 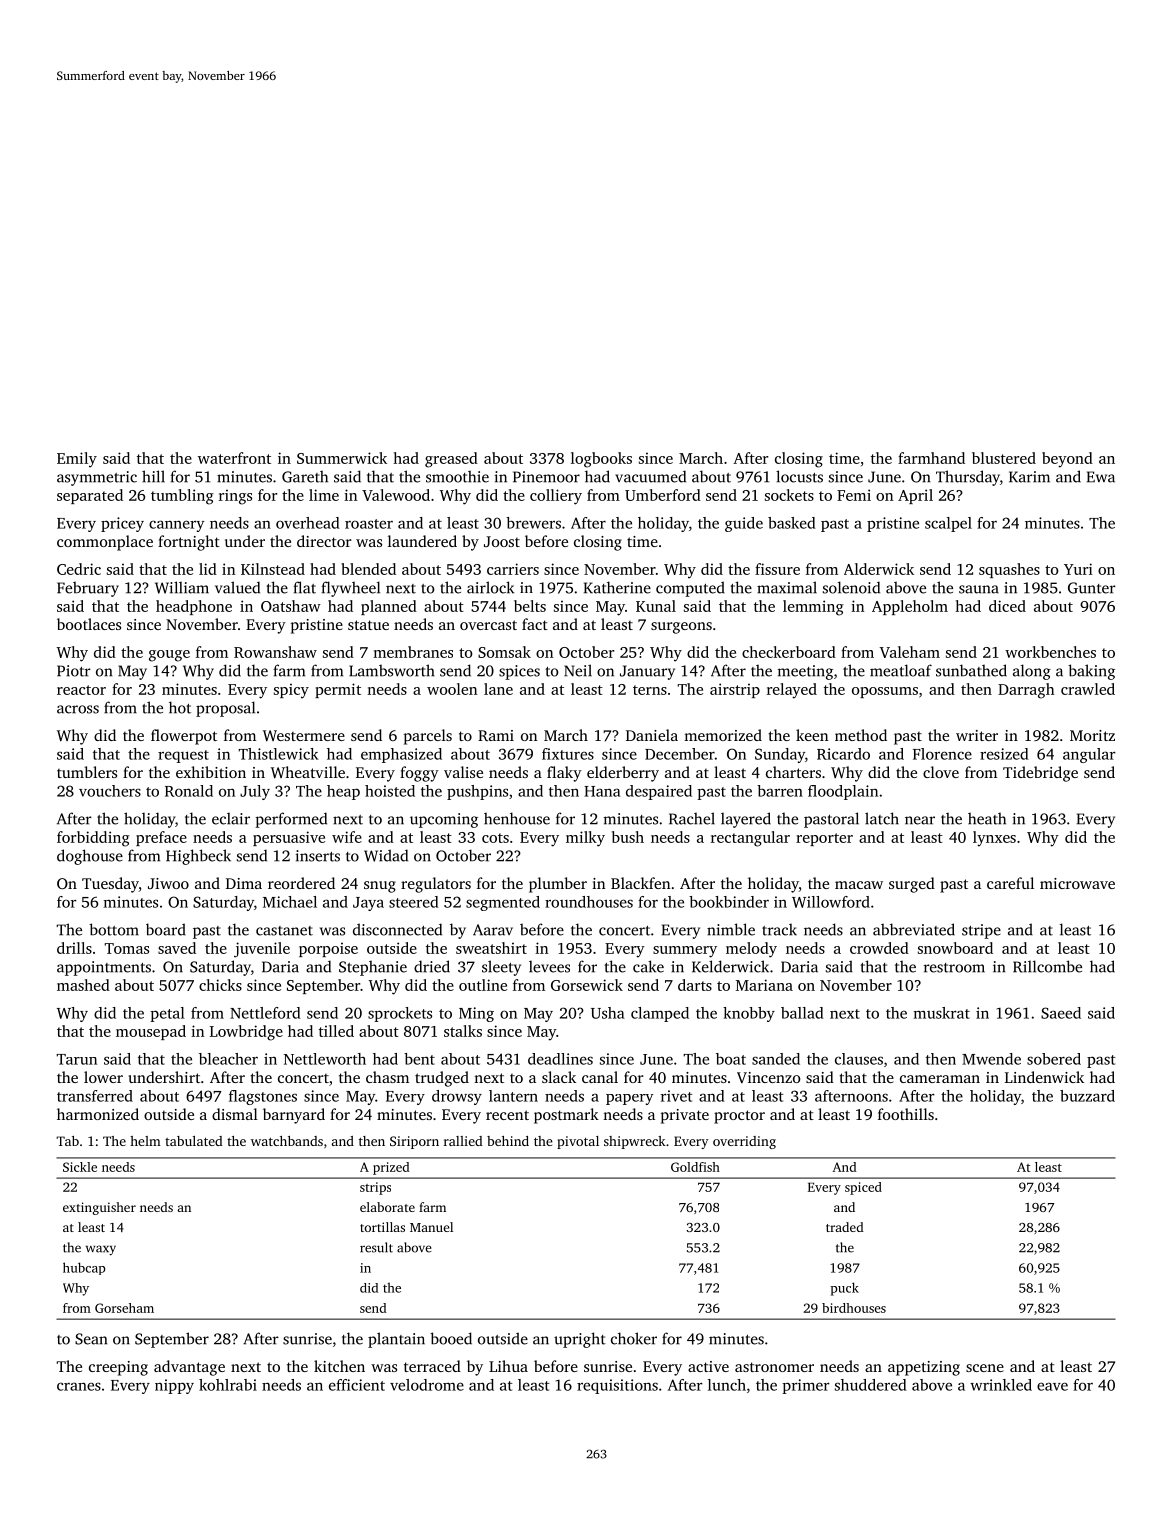 What do you see at coordinates (1004, 458) in the screenshot?
I see `blustered` at bounding box center [1004, 458].
